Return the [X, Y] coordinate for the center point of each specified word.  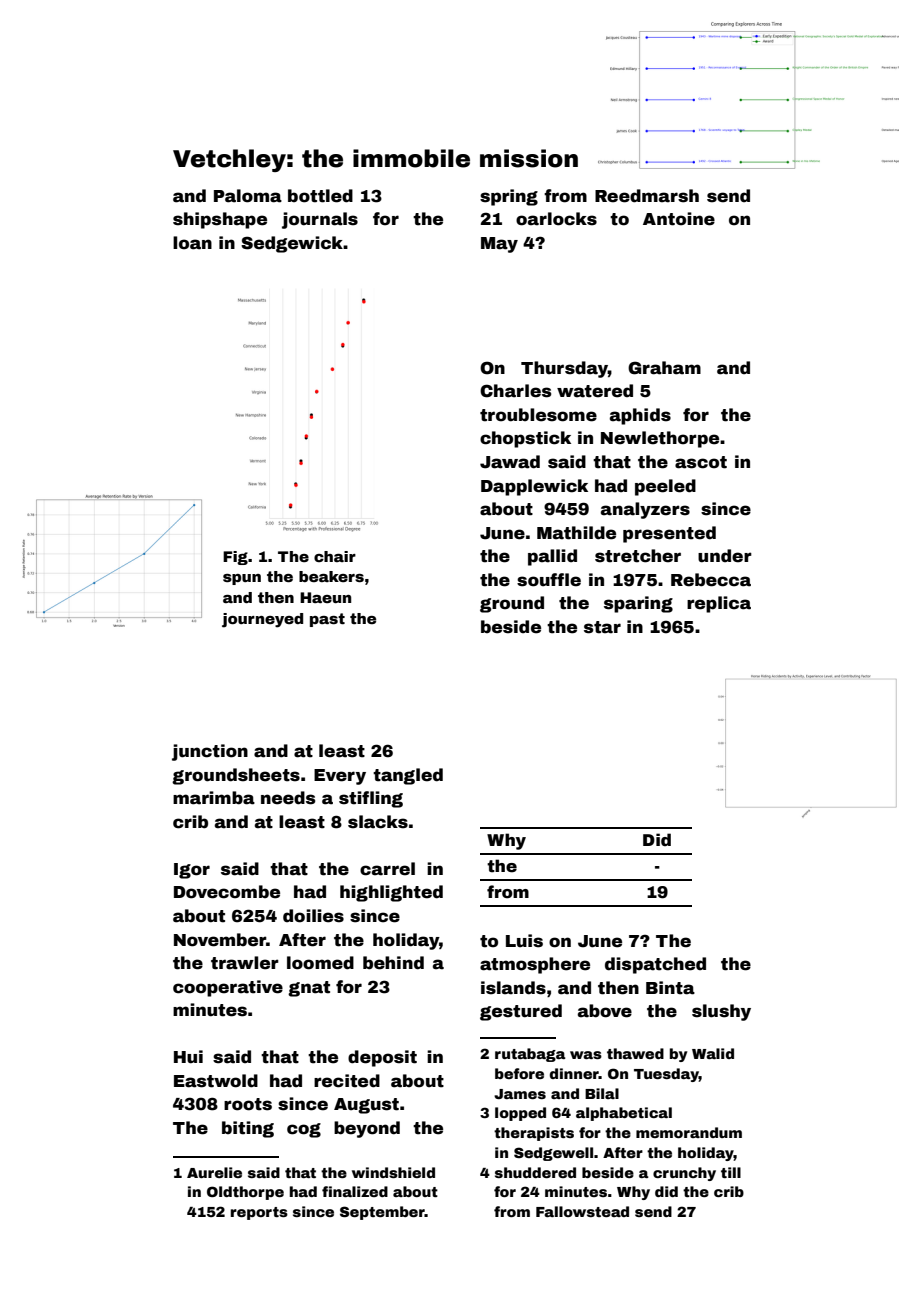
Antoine [679, 219]
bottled [320, 196]
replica [719, 604]
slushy [721, 1012]
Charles [515, 391]
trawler [245, 963]
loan [192, 243]
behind [393, 963]
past [327, 620]
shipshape [220, 220]
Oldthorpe [245, 1193]
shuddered [535, 1172]
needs [288, 798]
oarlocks [556, 219]
